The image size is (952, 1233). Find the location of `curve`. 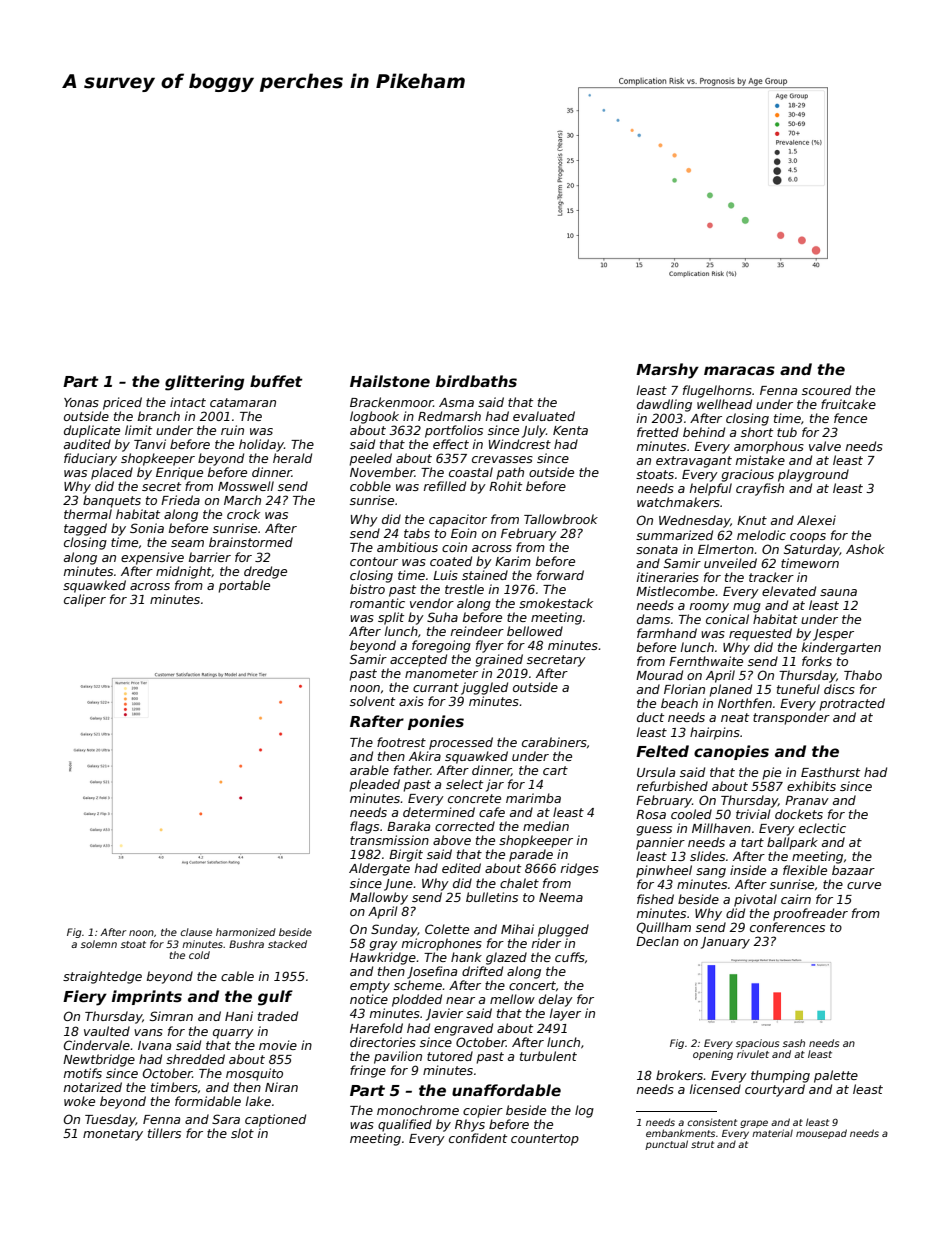

curve is located at coordinates (864, 885).
